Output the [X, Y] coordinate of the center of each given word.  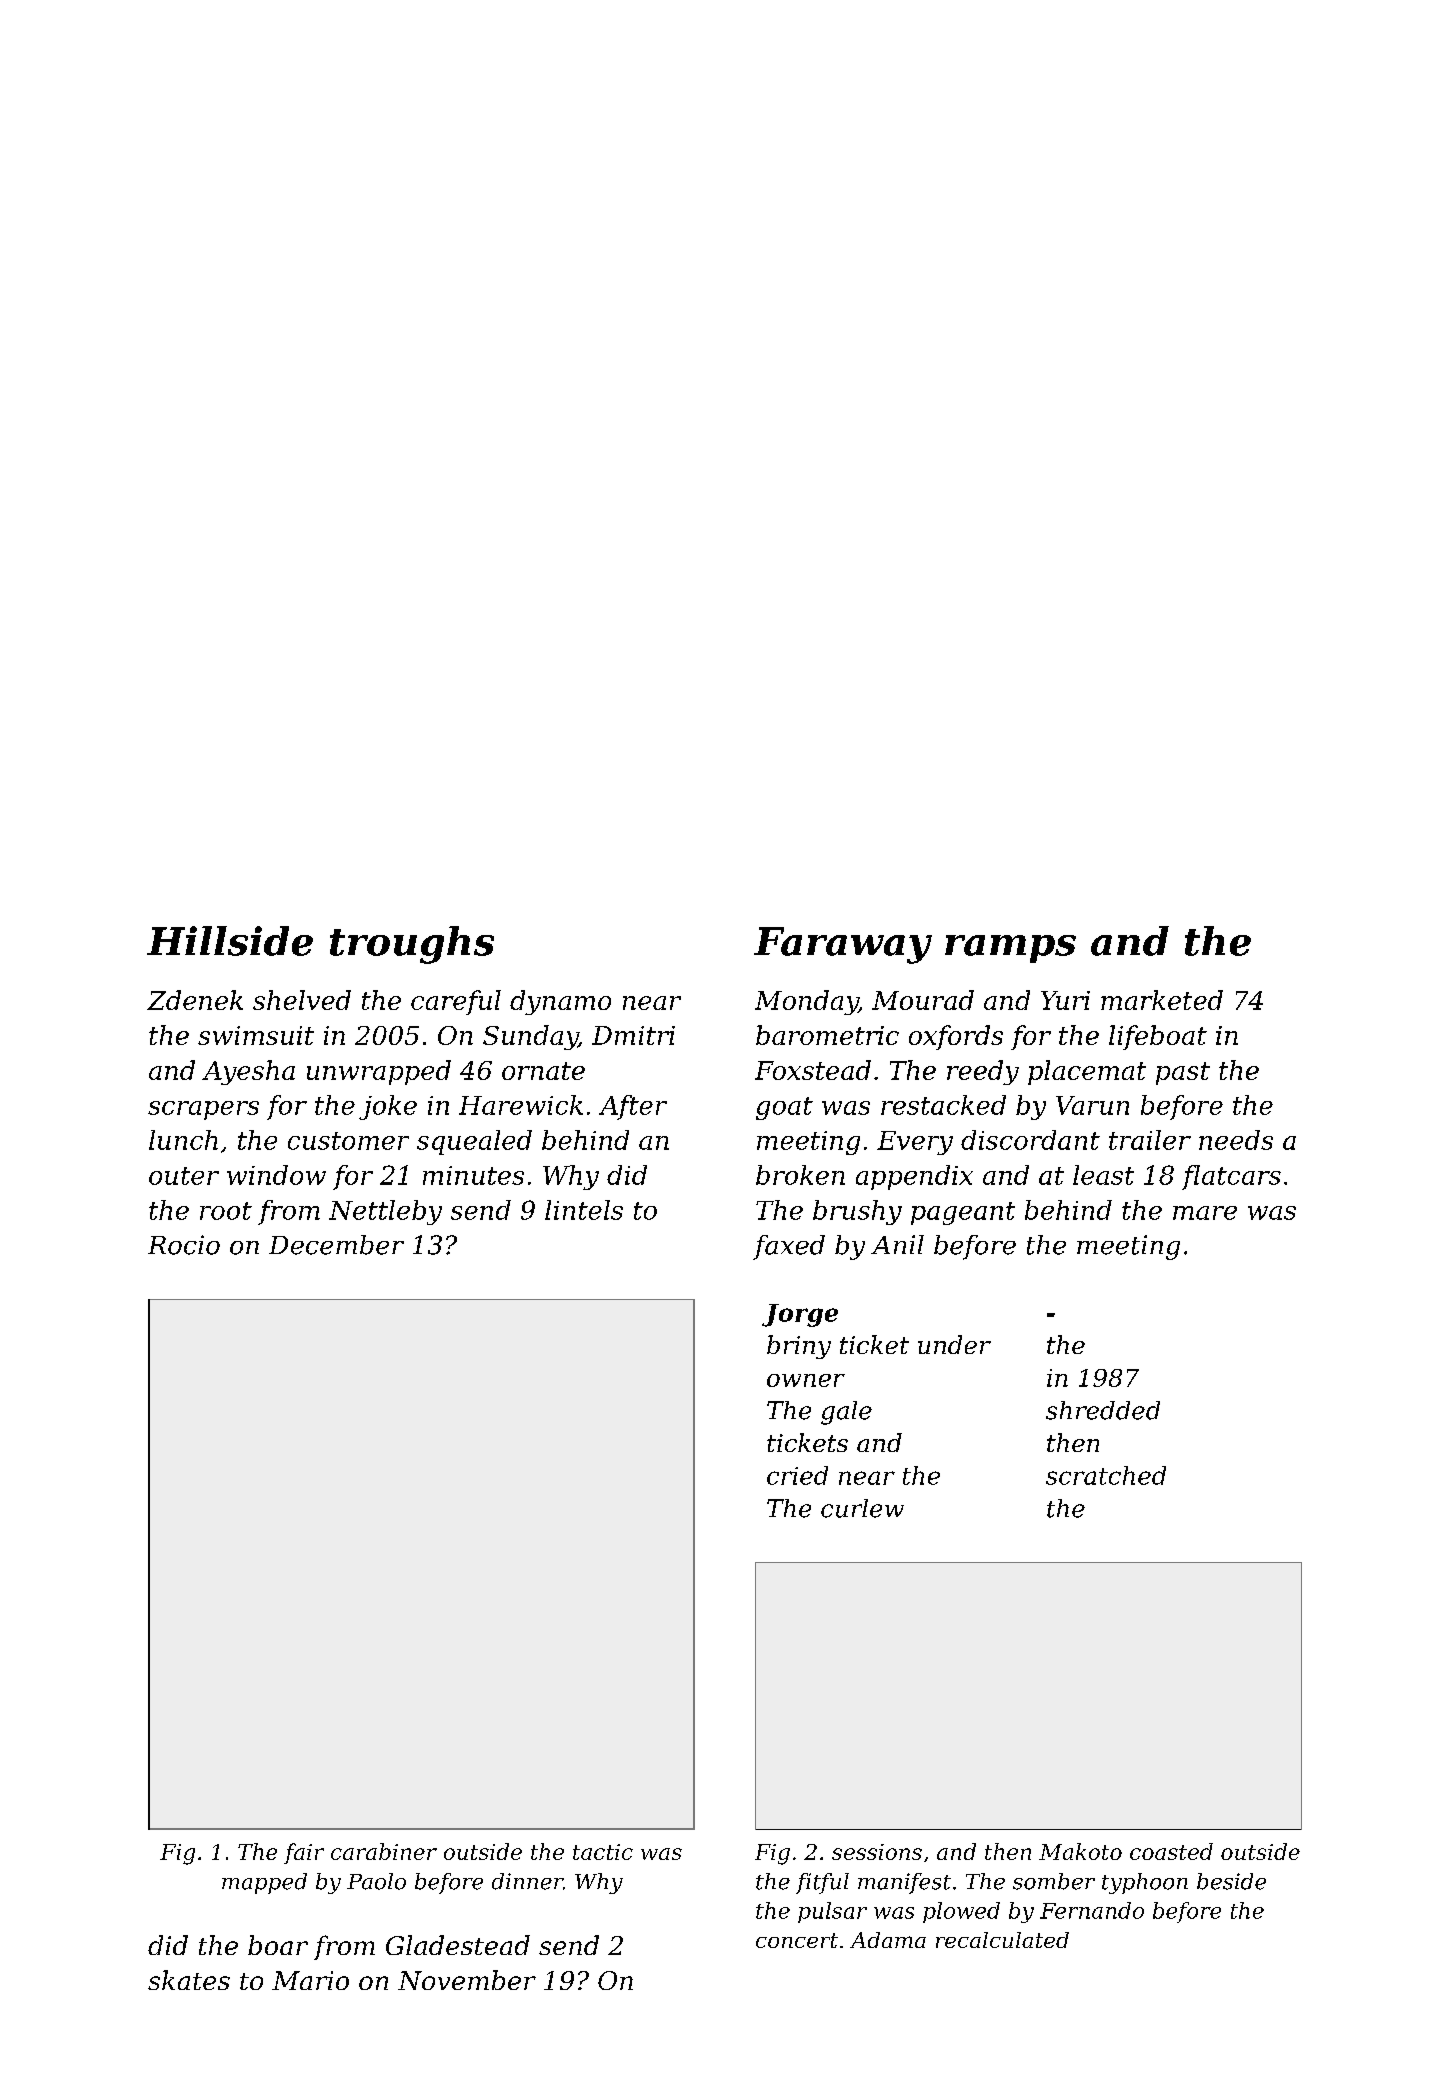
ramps [1010, 949]
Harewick [521, 1105]
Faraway [843, 945]
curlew [862, 1508]
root [226, 1211]
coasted [1171, 1851]
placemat [1087, 1072]
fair [304, 1853]
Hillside [230, 941]
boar [278, 1945]
